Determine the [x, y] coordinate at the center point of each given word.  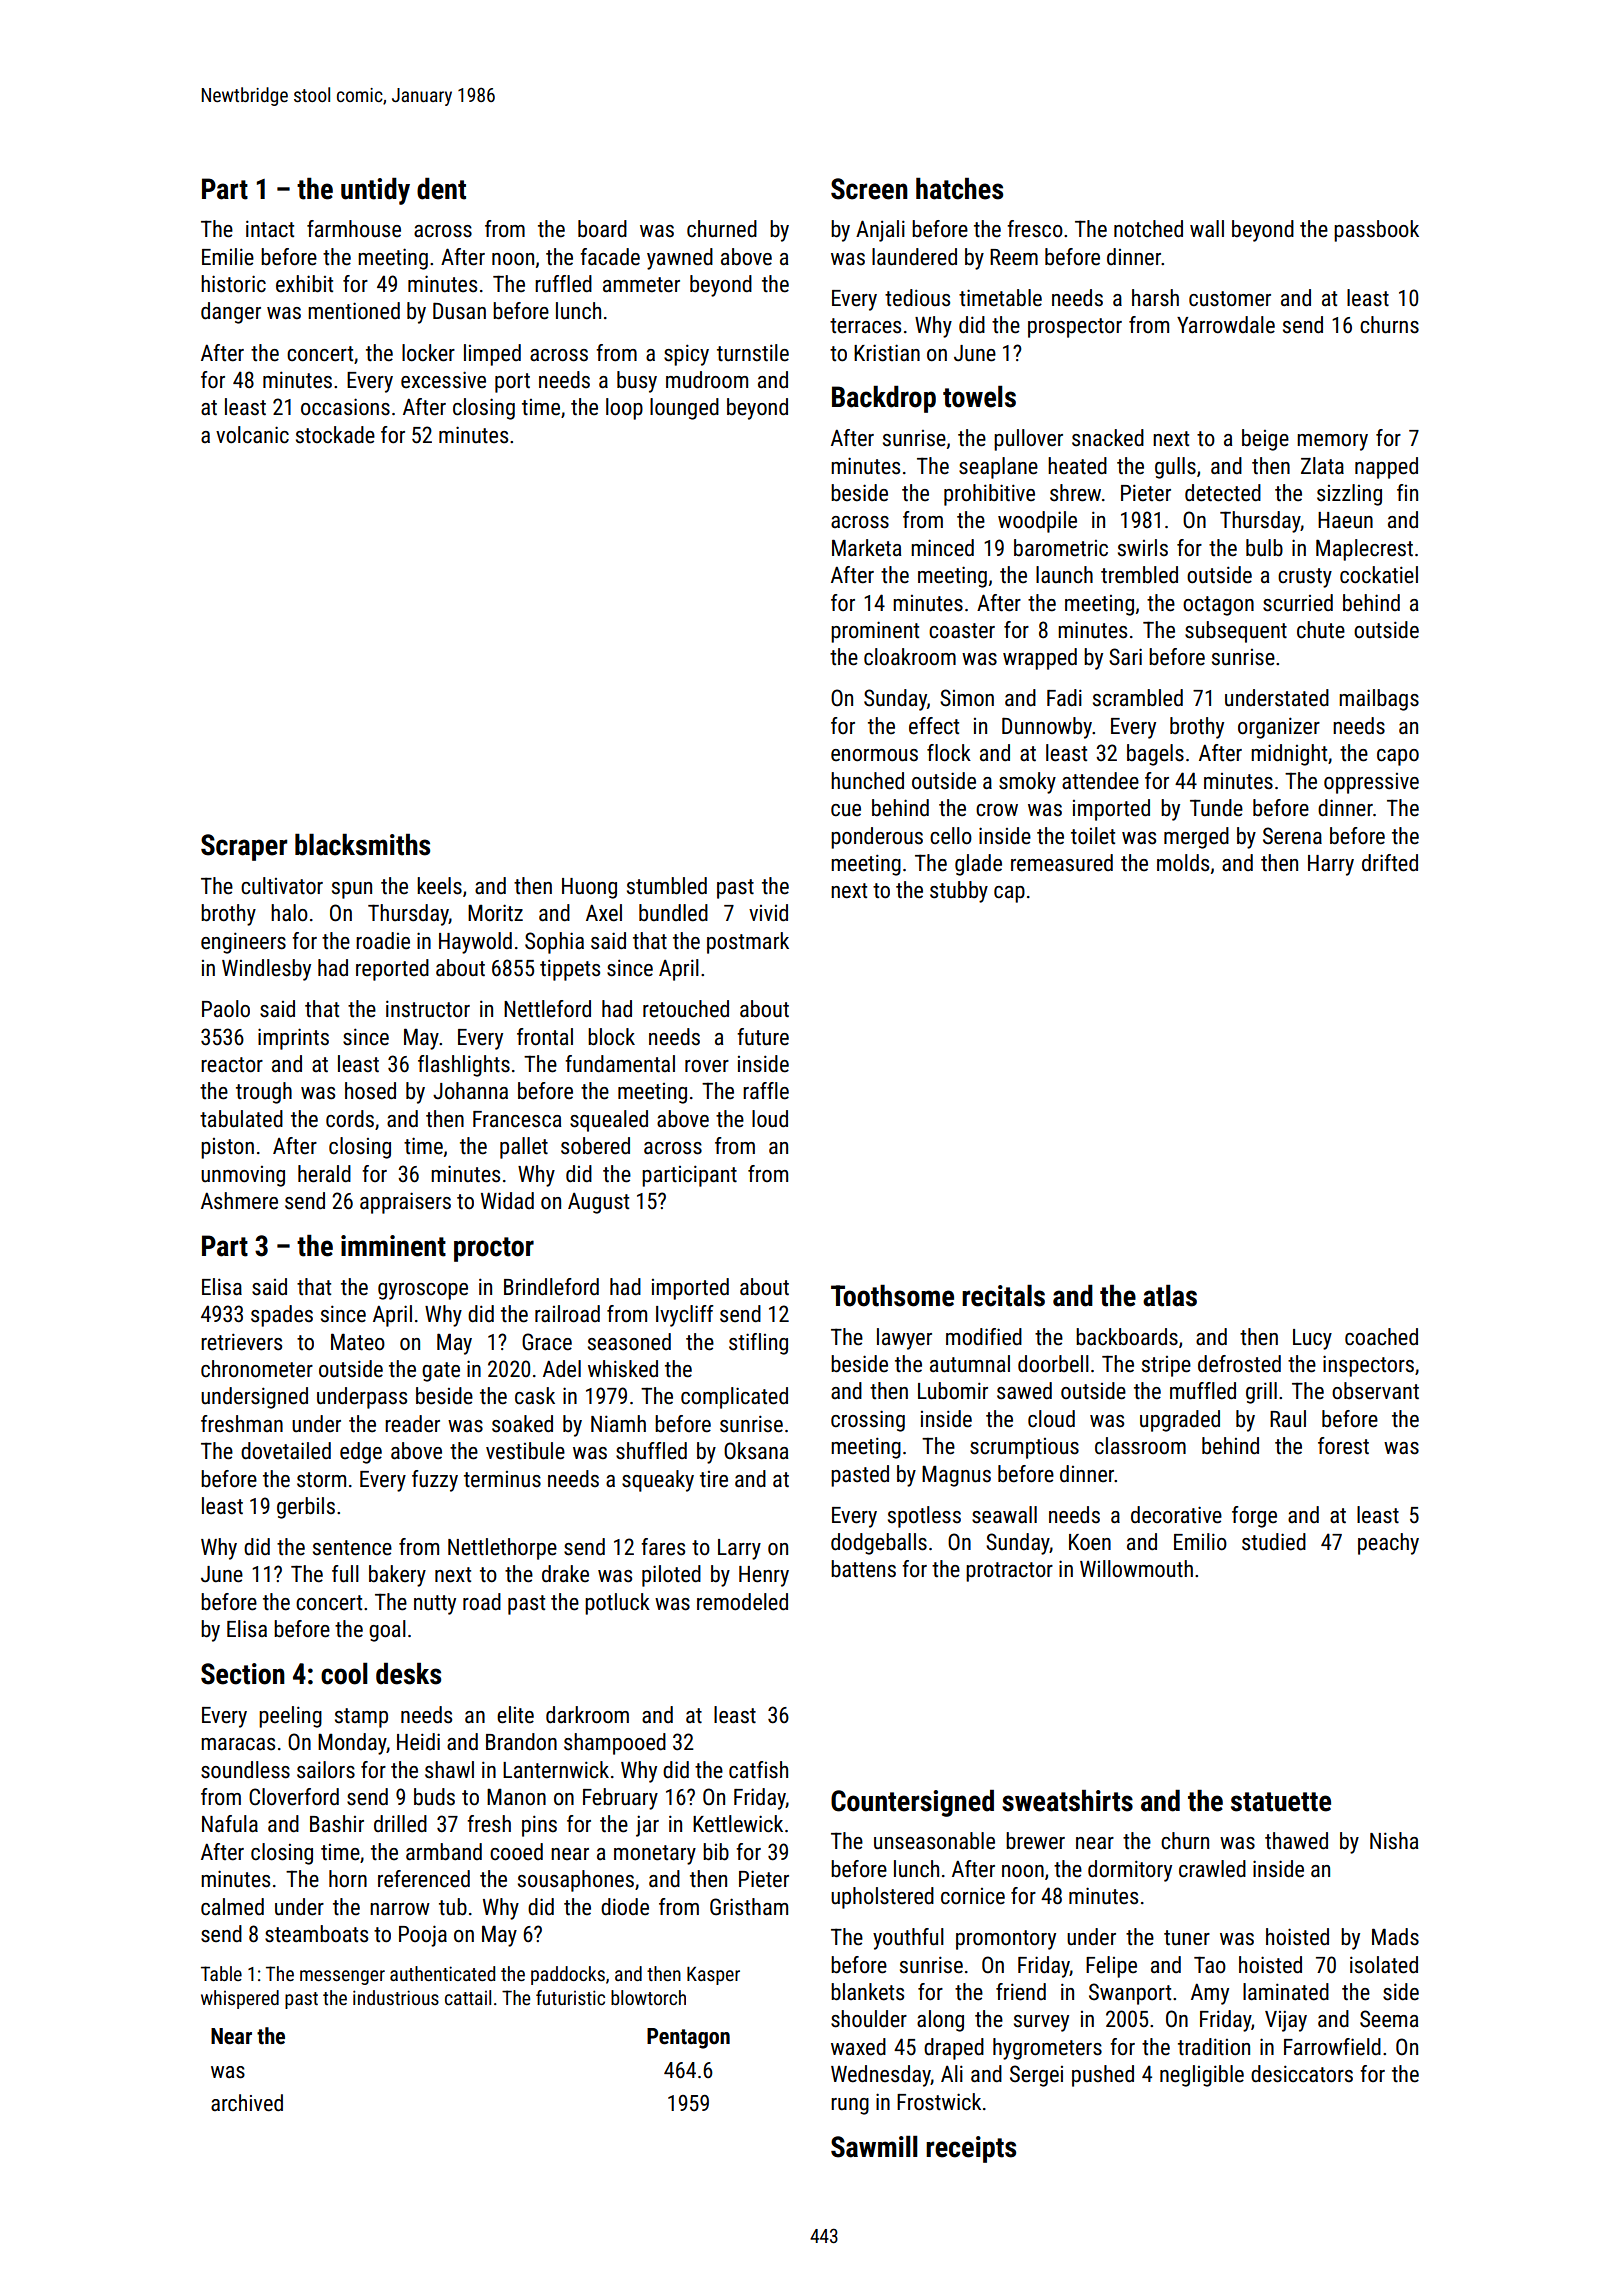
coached [1381, 1337]
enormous [874, 755]
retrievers [241, 1342]
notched [1148, 229]
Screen [869, 189]
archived [247, 2103]
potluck [617, 1604]
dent [441, 188]
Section [243, 1674]
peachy [1388, 1544]
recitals [1003, 1295]
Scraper [244, 847]
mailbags [1379, 700]
